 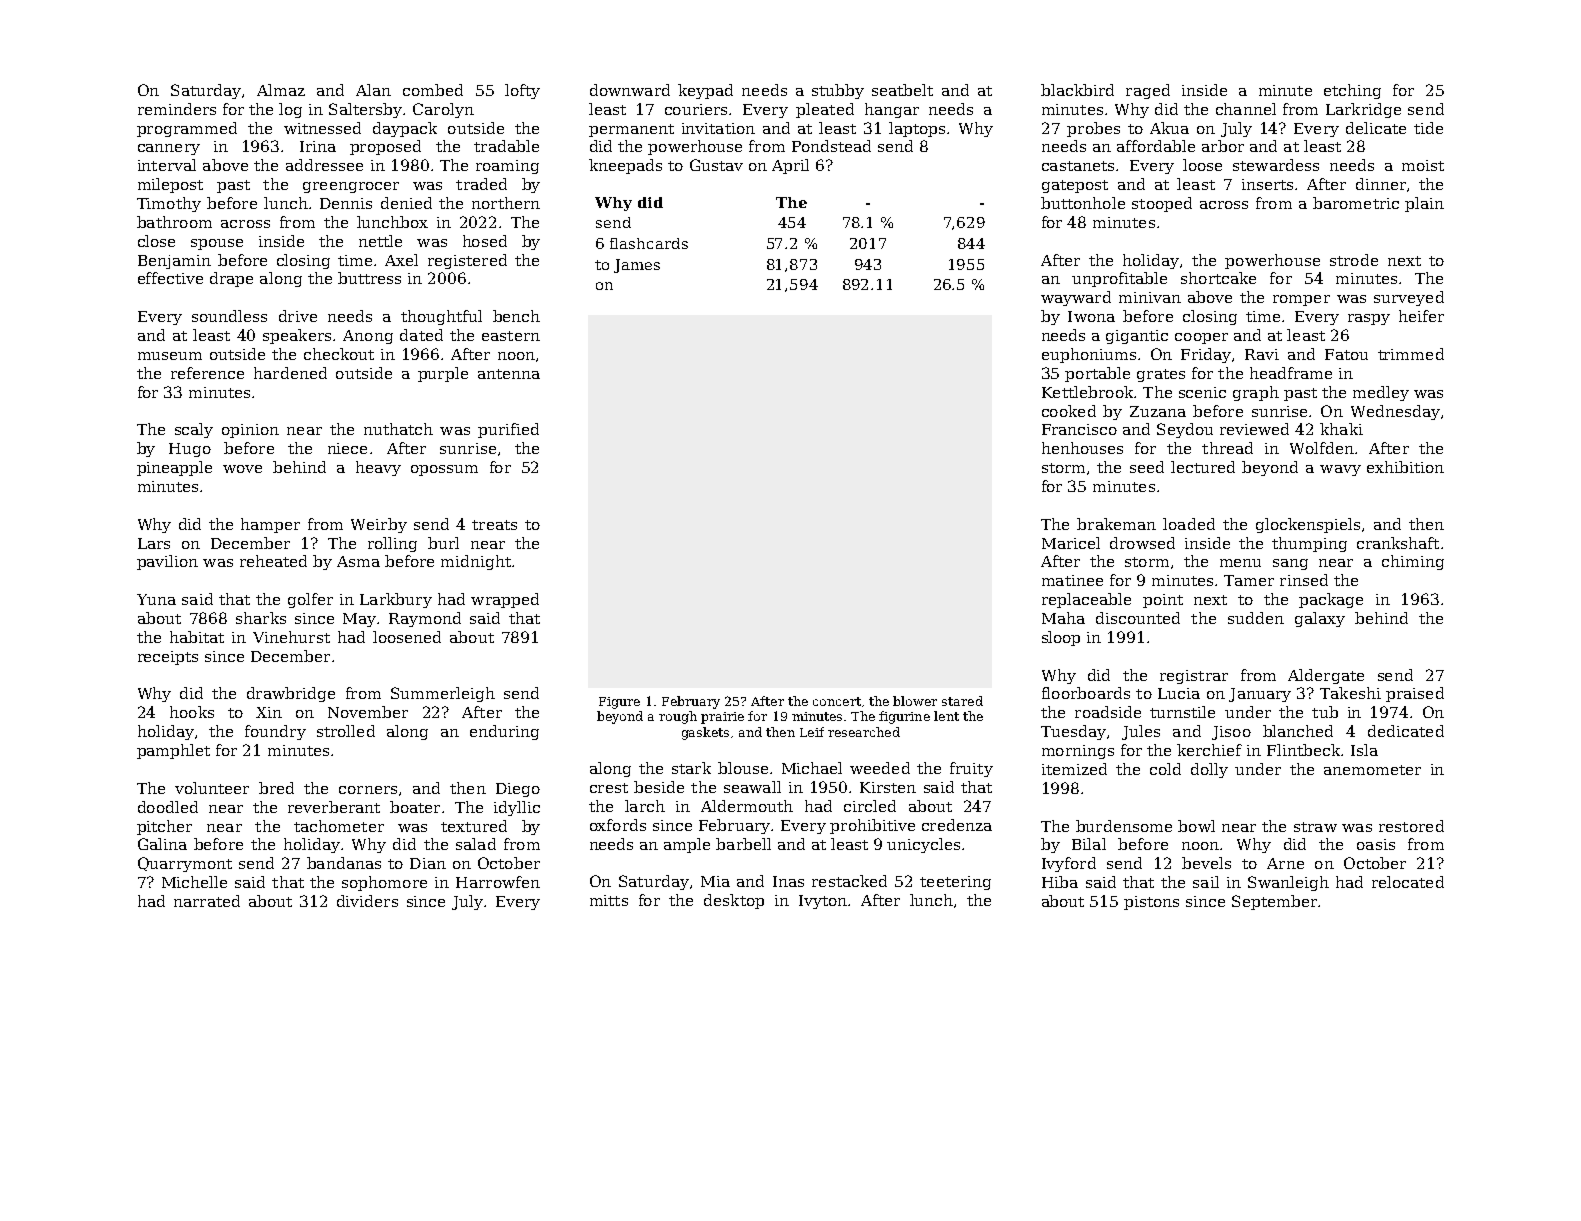 What do you see at coordinates (1288, 883) in the screenshot?
I see `Swanleigh` at bounding box center [1288, 883].
